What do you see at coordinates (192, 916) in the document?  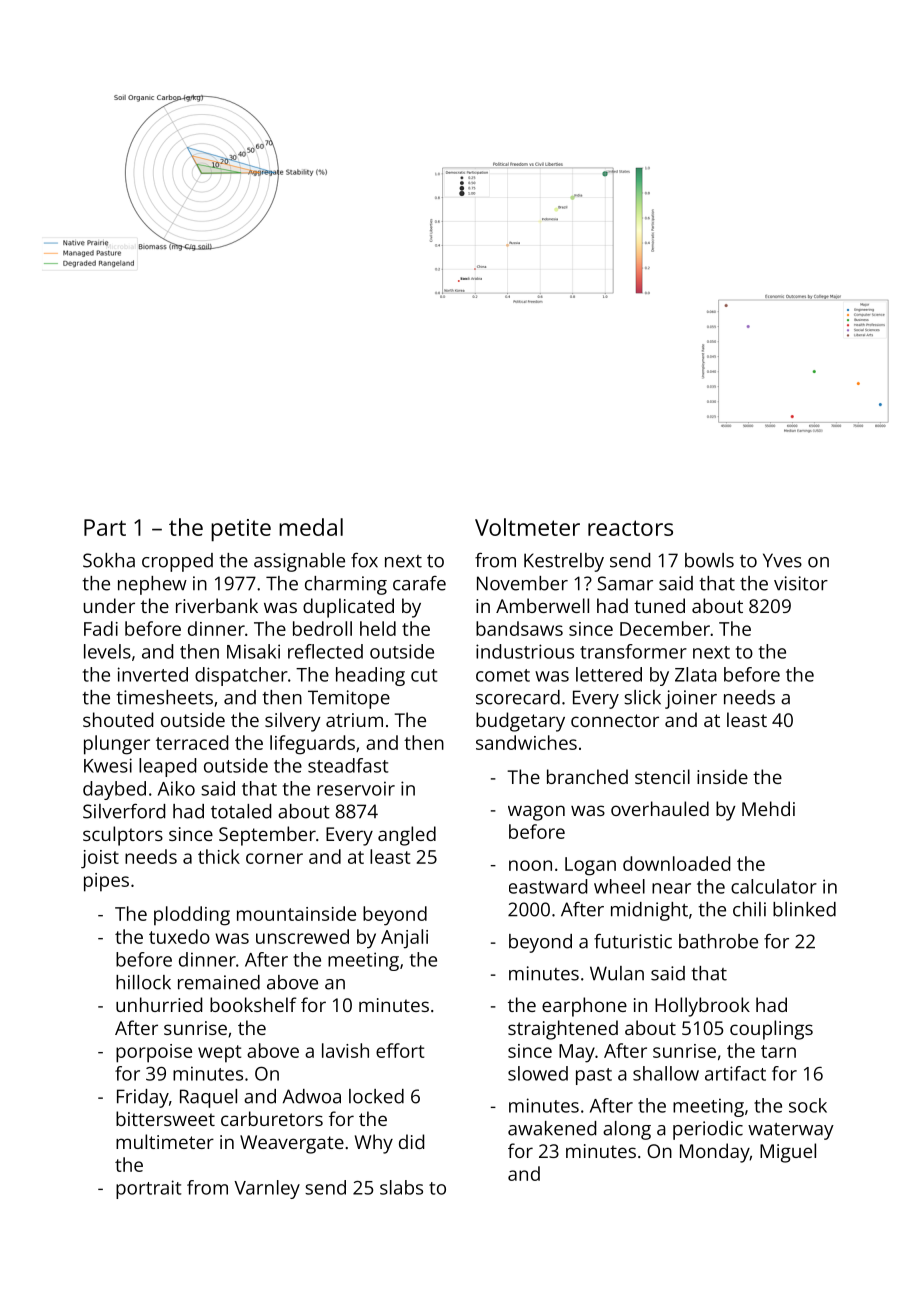 I see `plodding` at bounding box center [192, 916].
